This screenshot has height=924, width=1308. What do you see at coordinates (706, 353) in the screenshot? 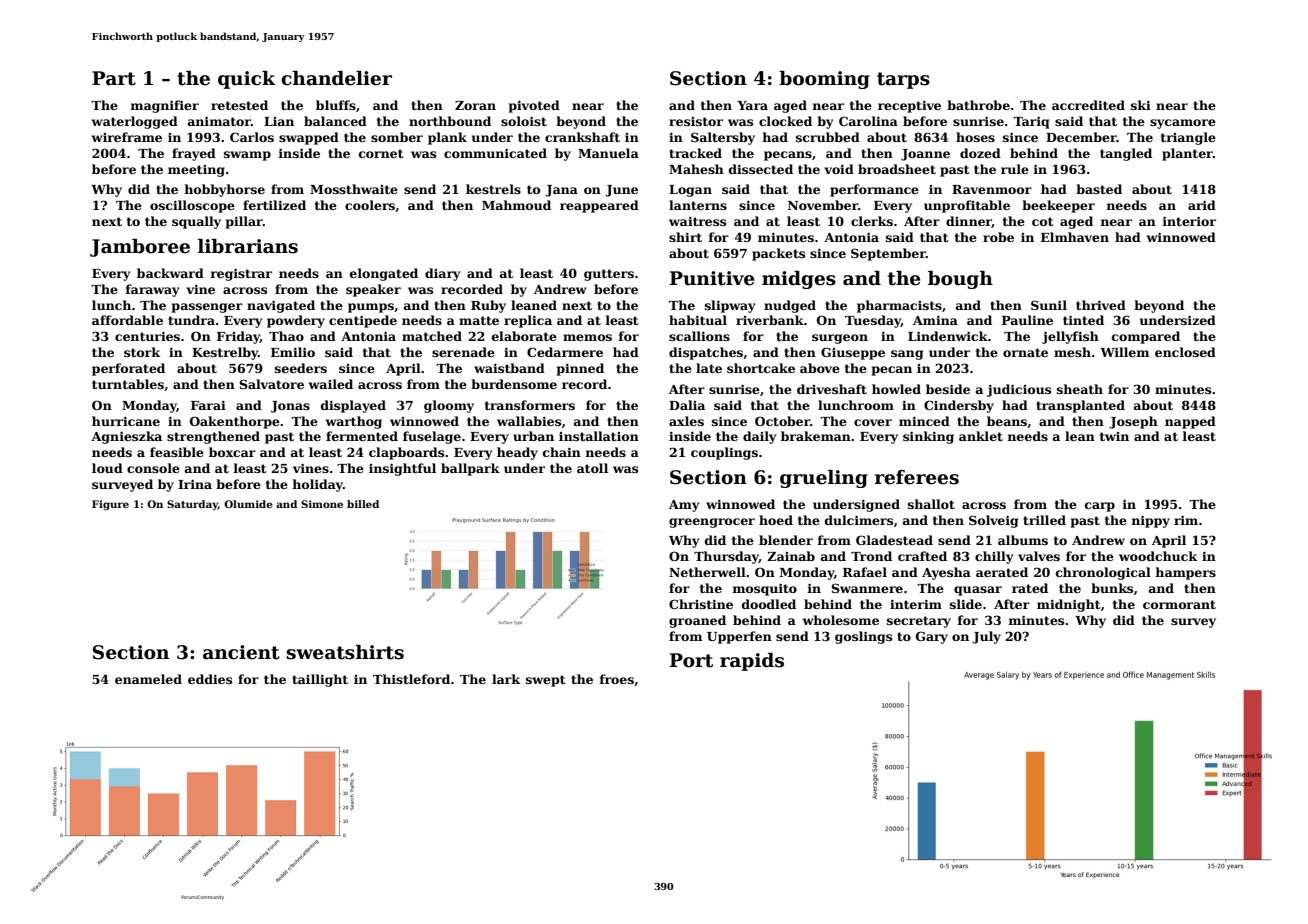
I see `dispatches` at bounding box center [706, 353].
